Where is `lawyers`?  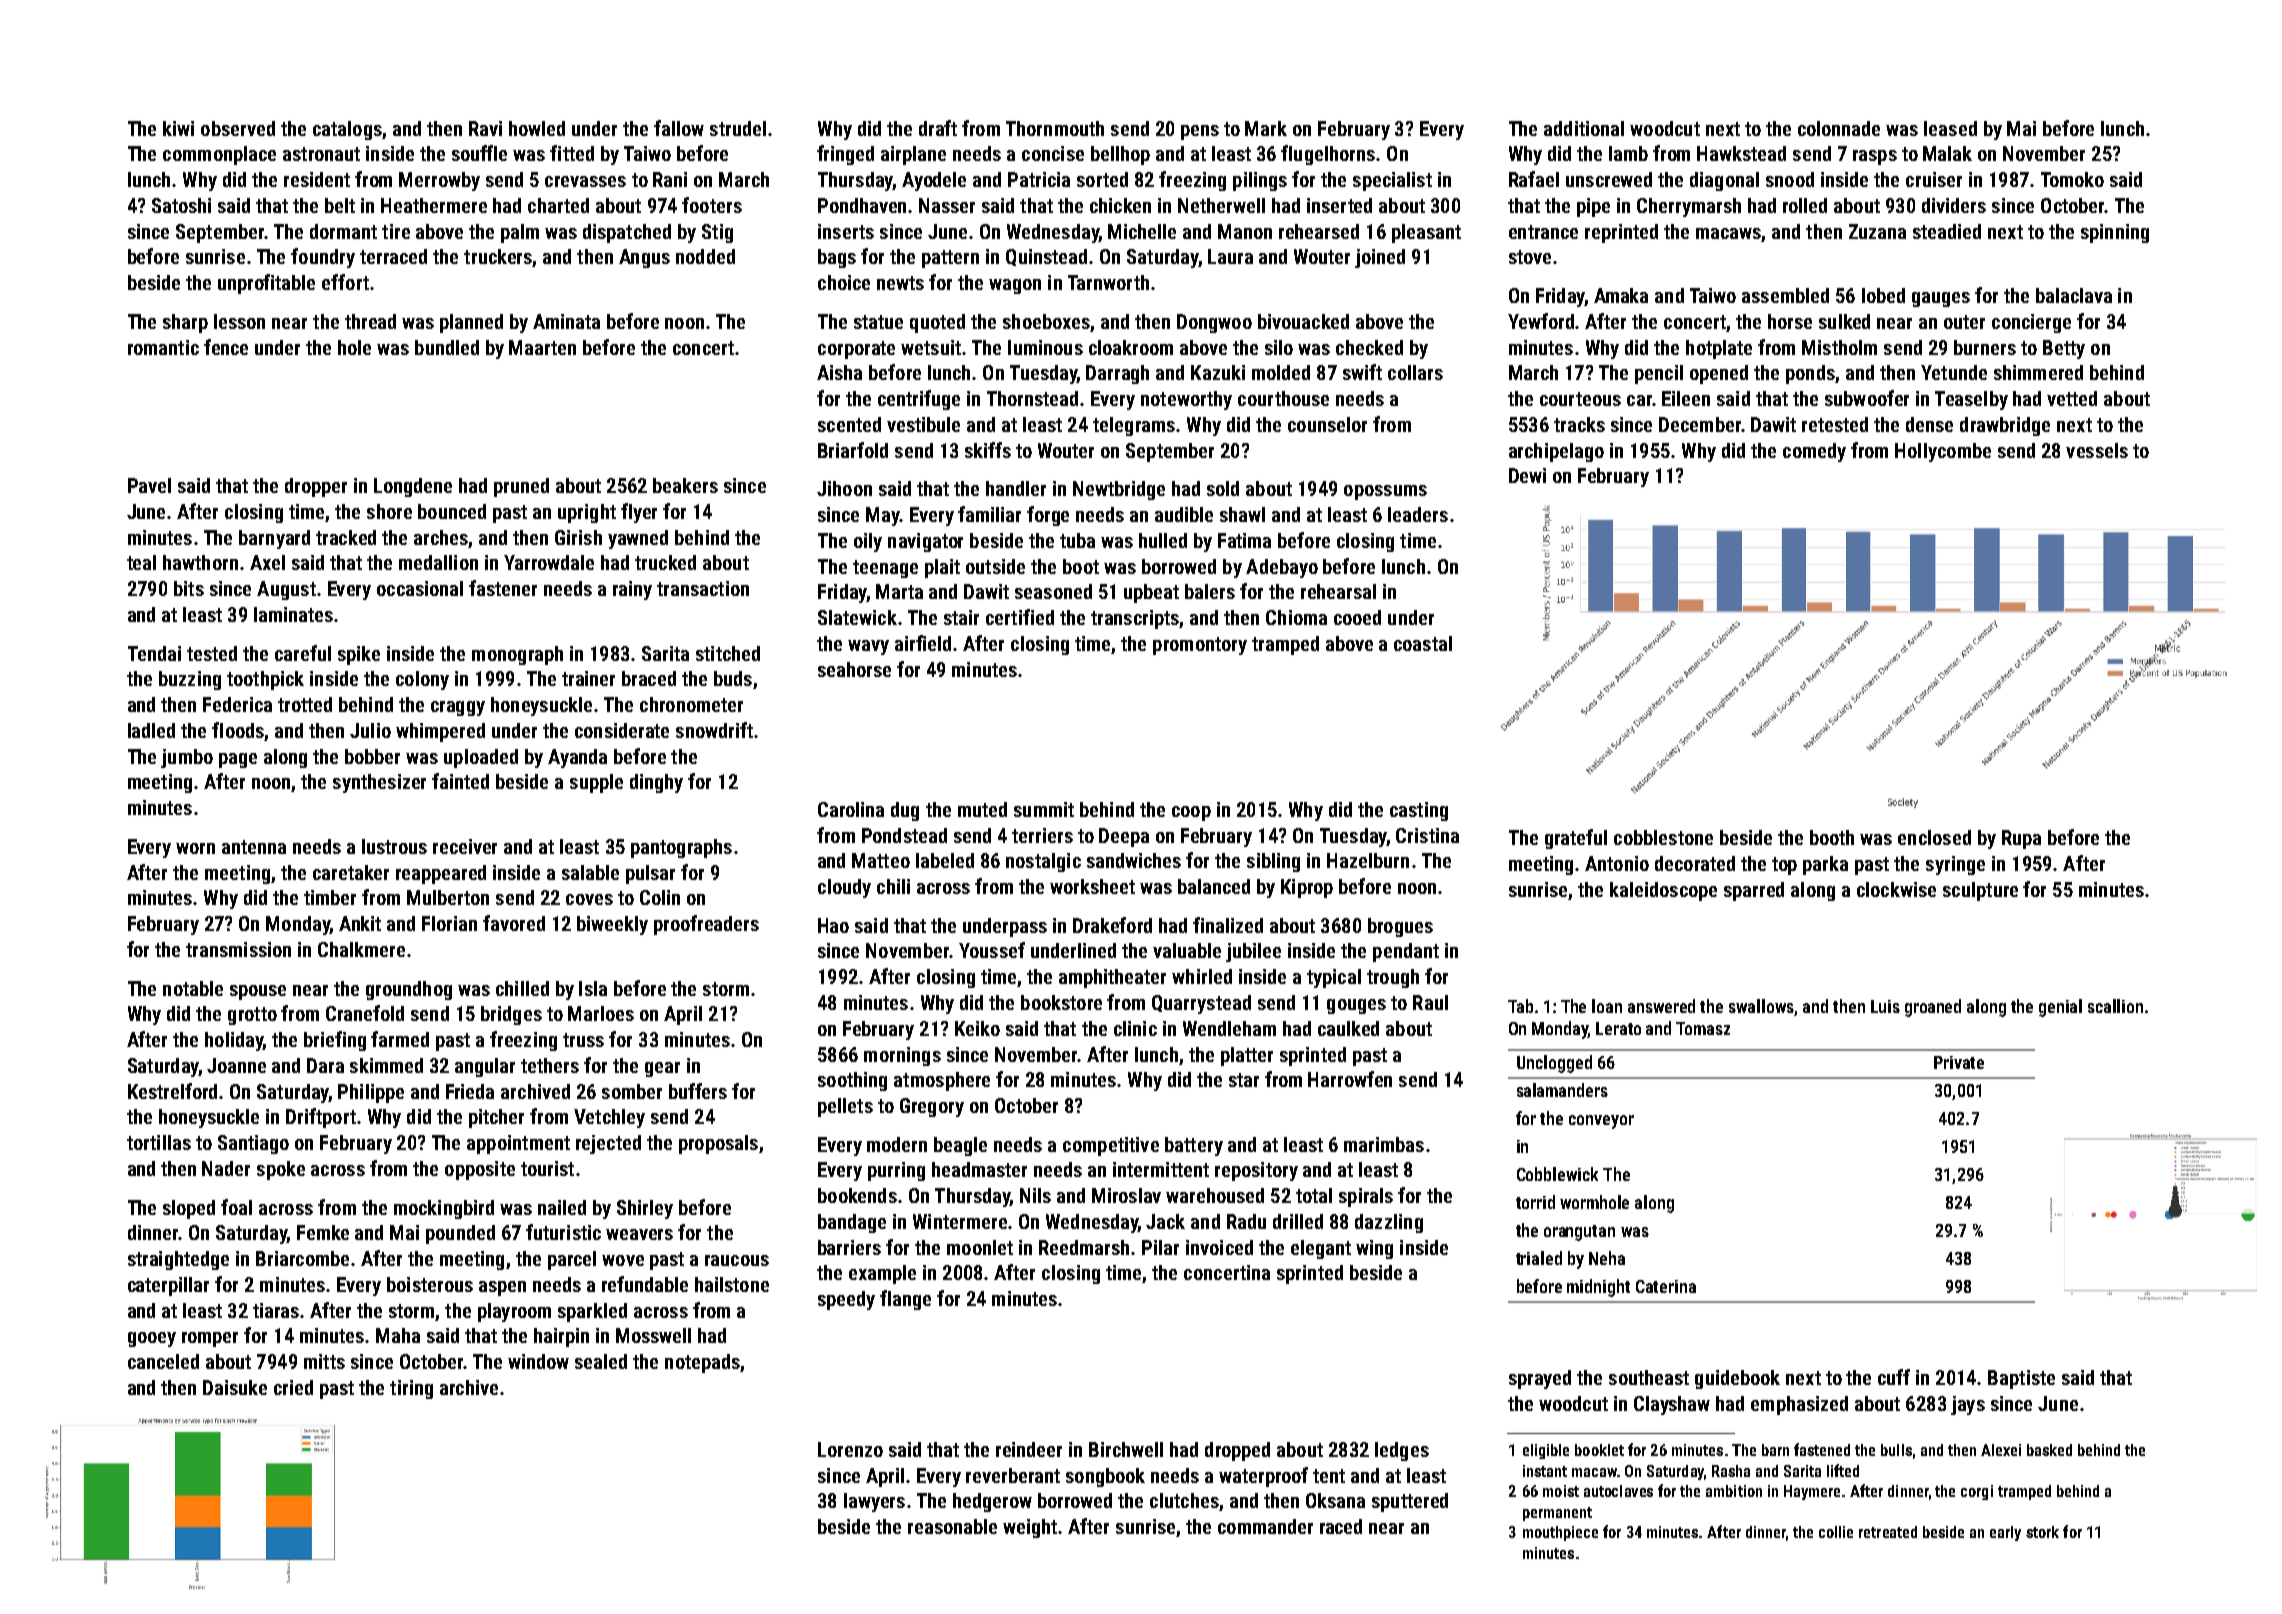 lawyers is located at coordinates (874, 1502).
